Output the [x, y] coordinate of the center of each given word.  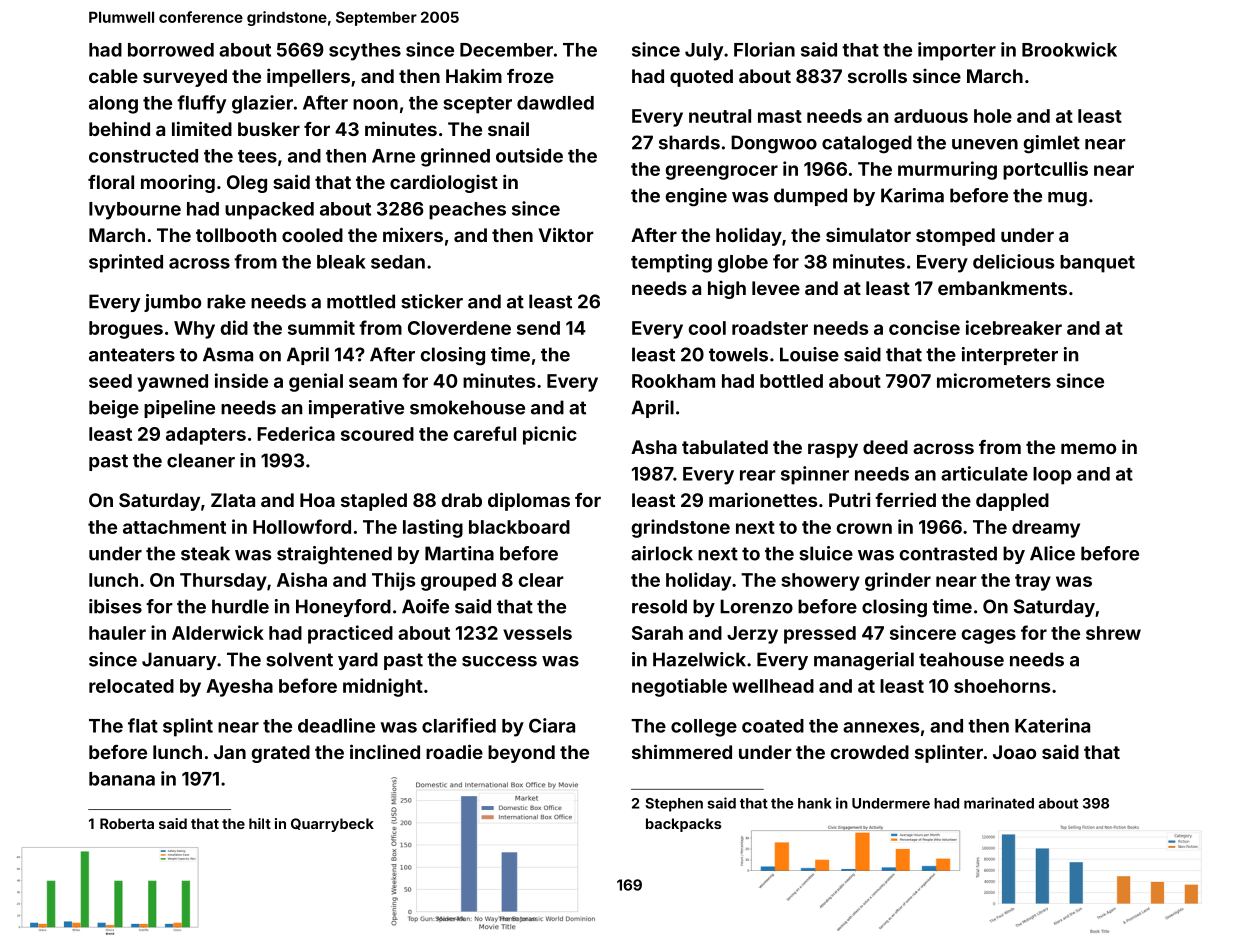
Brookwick [1069, 49]
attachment [174, 527]
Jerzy [752, 635]
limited [202, 128]
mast [780, 116]
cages [988, 636]
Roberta [127, 823]
